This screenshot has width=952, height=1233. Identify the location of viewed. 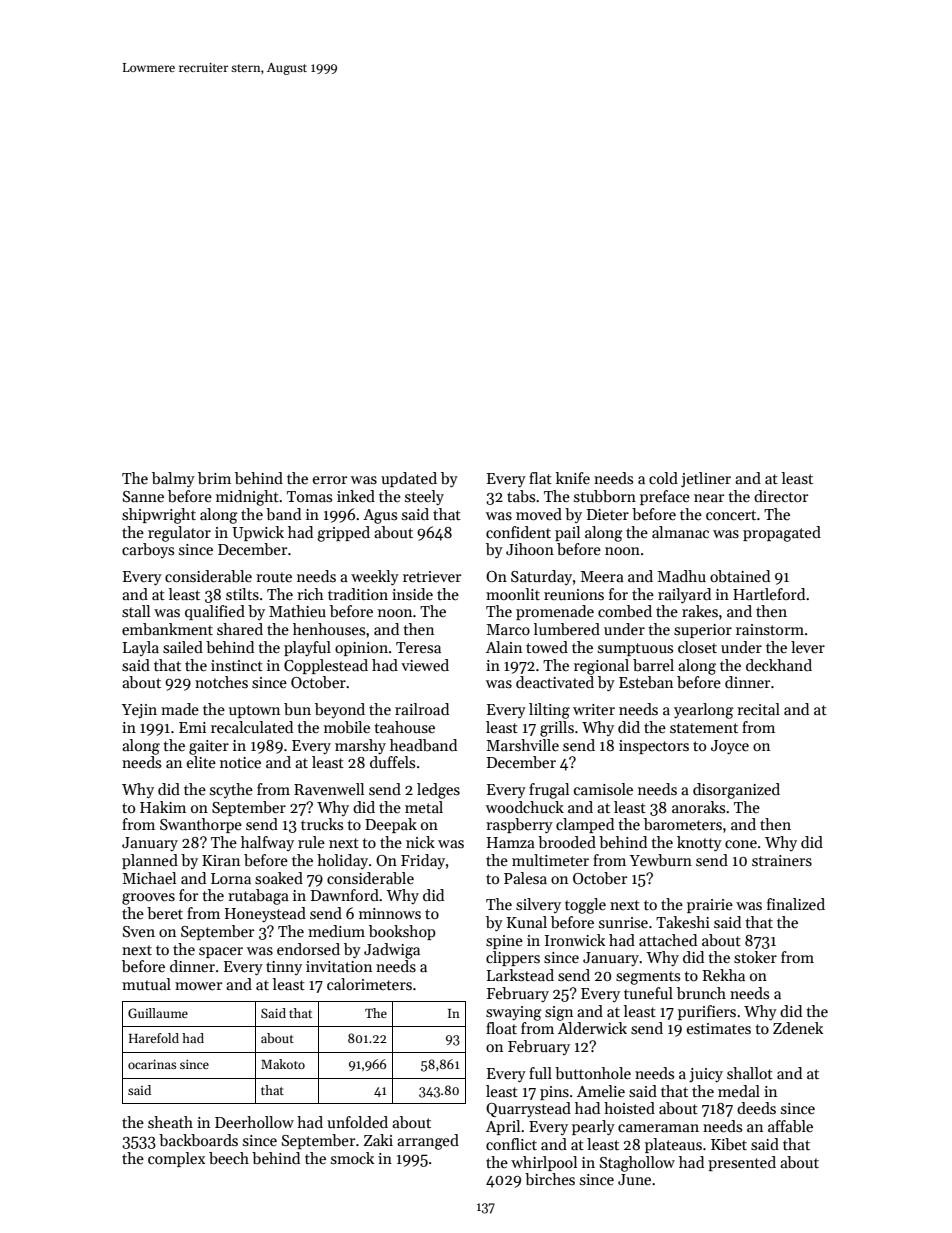
(425, 665).
